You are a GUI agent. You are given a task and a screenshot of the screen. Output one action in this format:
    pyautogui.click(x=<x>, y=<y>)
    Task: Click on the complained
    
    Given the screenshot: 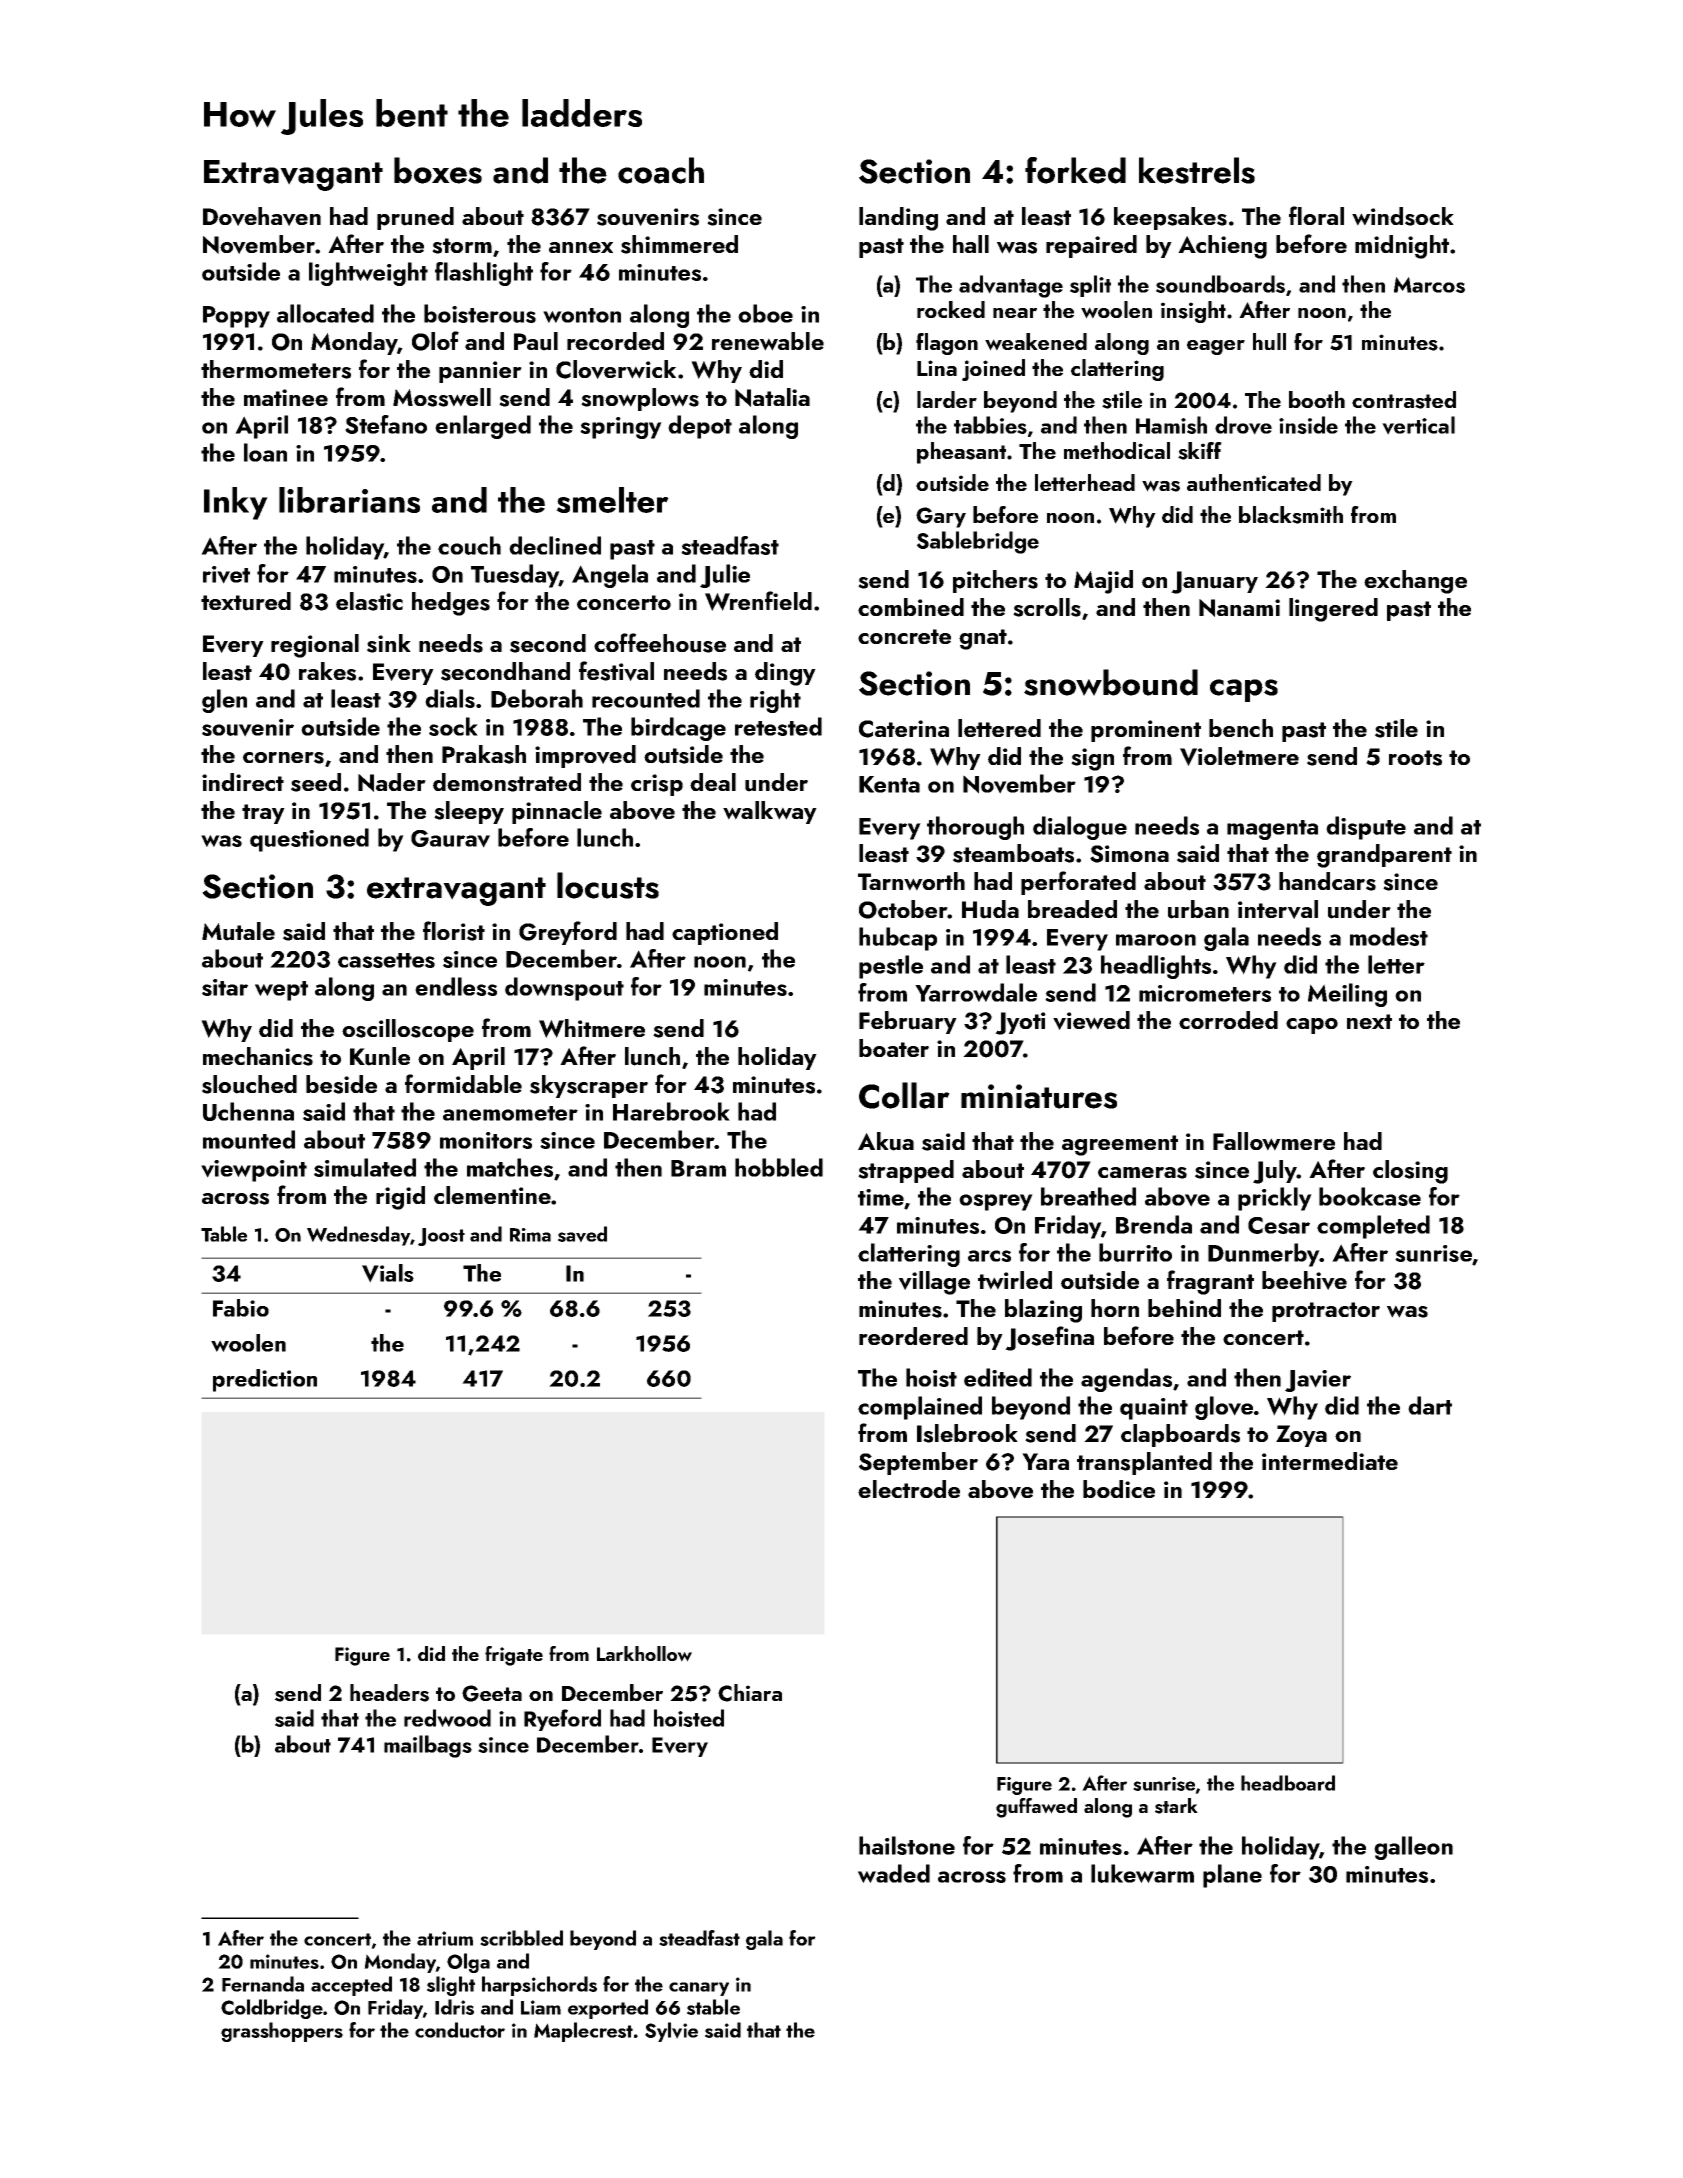 What is the action you would take?
    pyautogui.click(x=920, y=1408)
